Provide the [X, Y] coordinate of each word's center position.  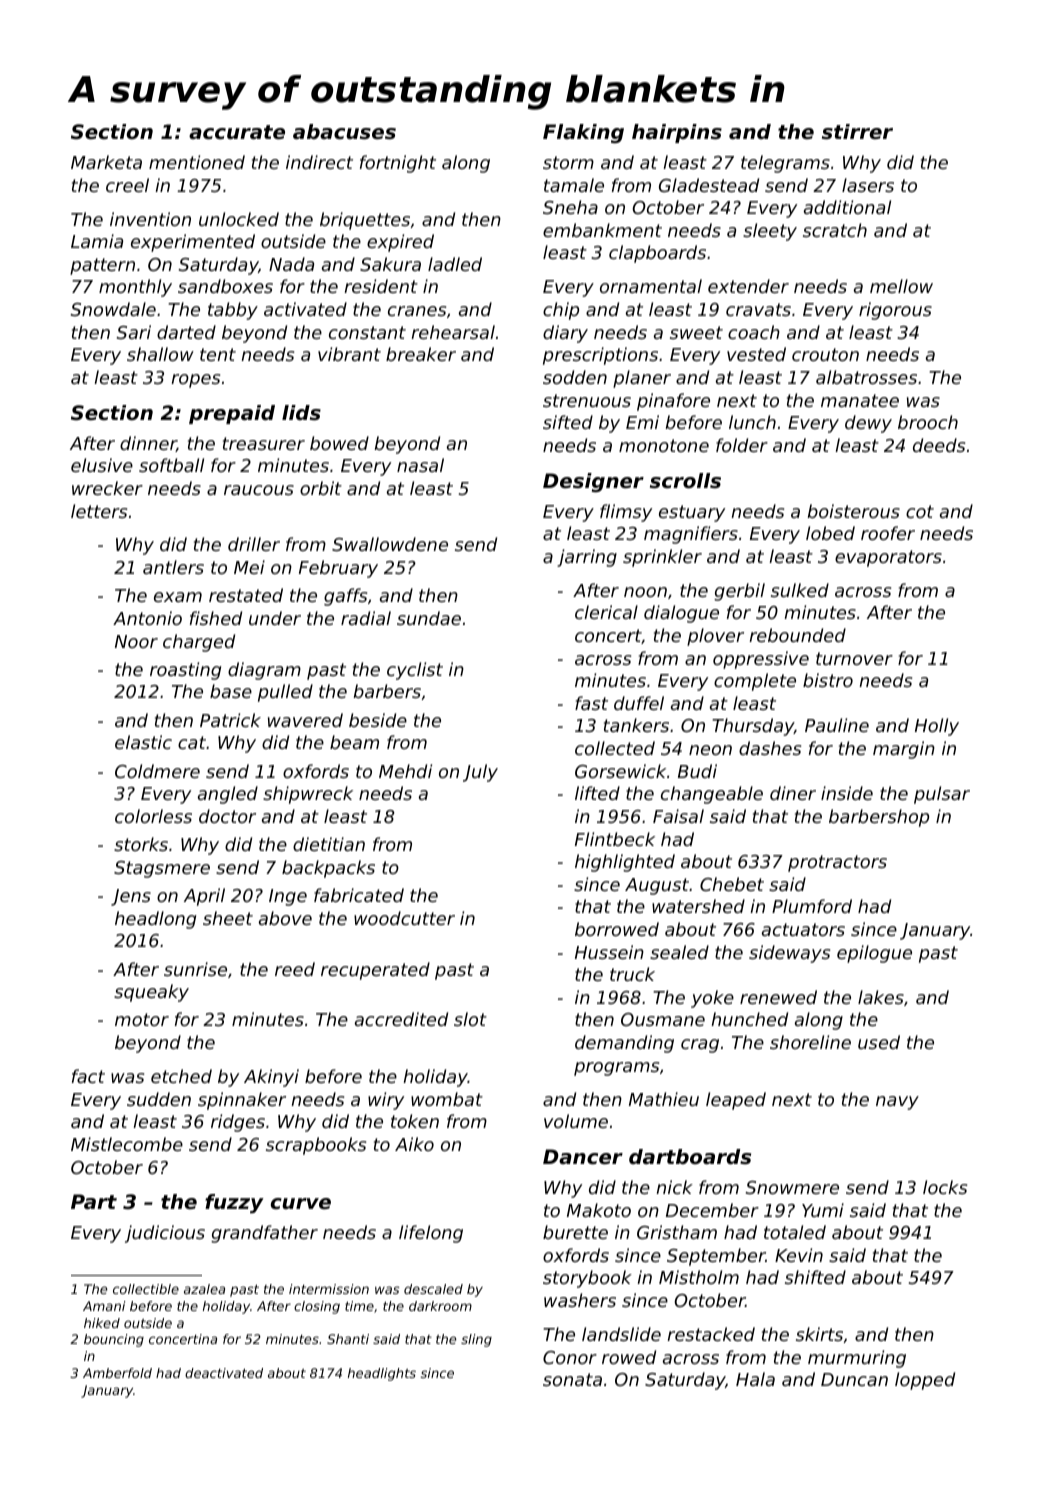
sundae [429, 618]
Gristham [677, 1232]
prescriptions [600, 356]
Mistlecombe [127, 1144]
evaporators [888, 558]
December [712, 1210]
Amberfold [117, 1373]
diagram [264, 671]
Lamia [97, 241]
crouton [825, 354]
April [204, 897]
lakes [881, 997]
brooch [928, 422]
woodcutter [404, 918]
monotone [664, 445]
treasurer [264, 443]
